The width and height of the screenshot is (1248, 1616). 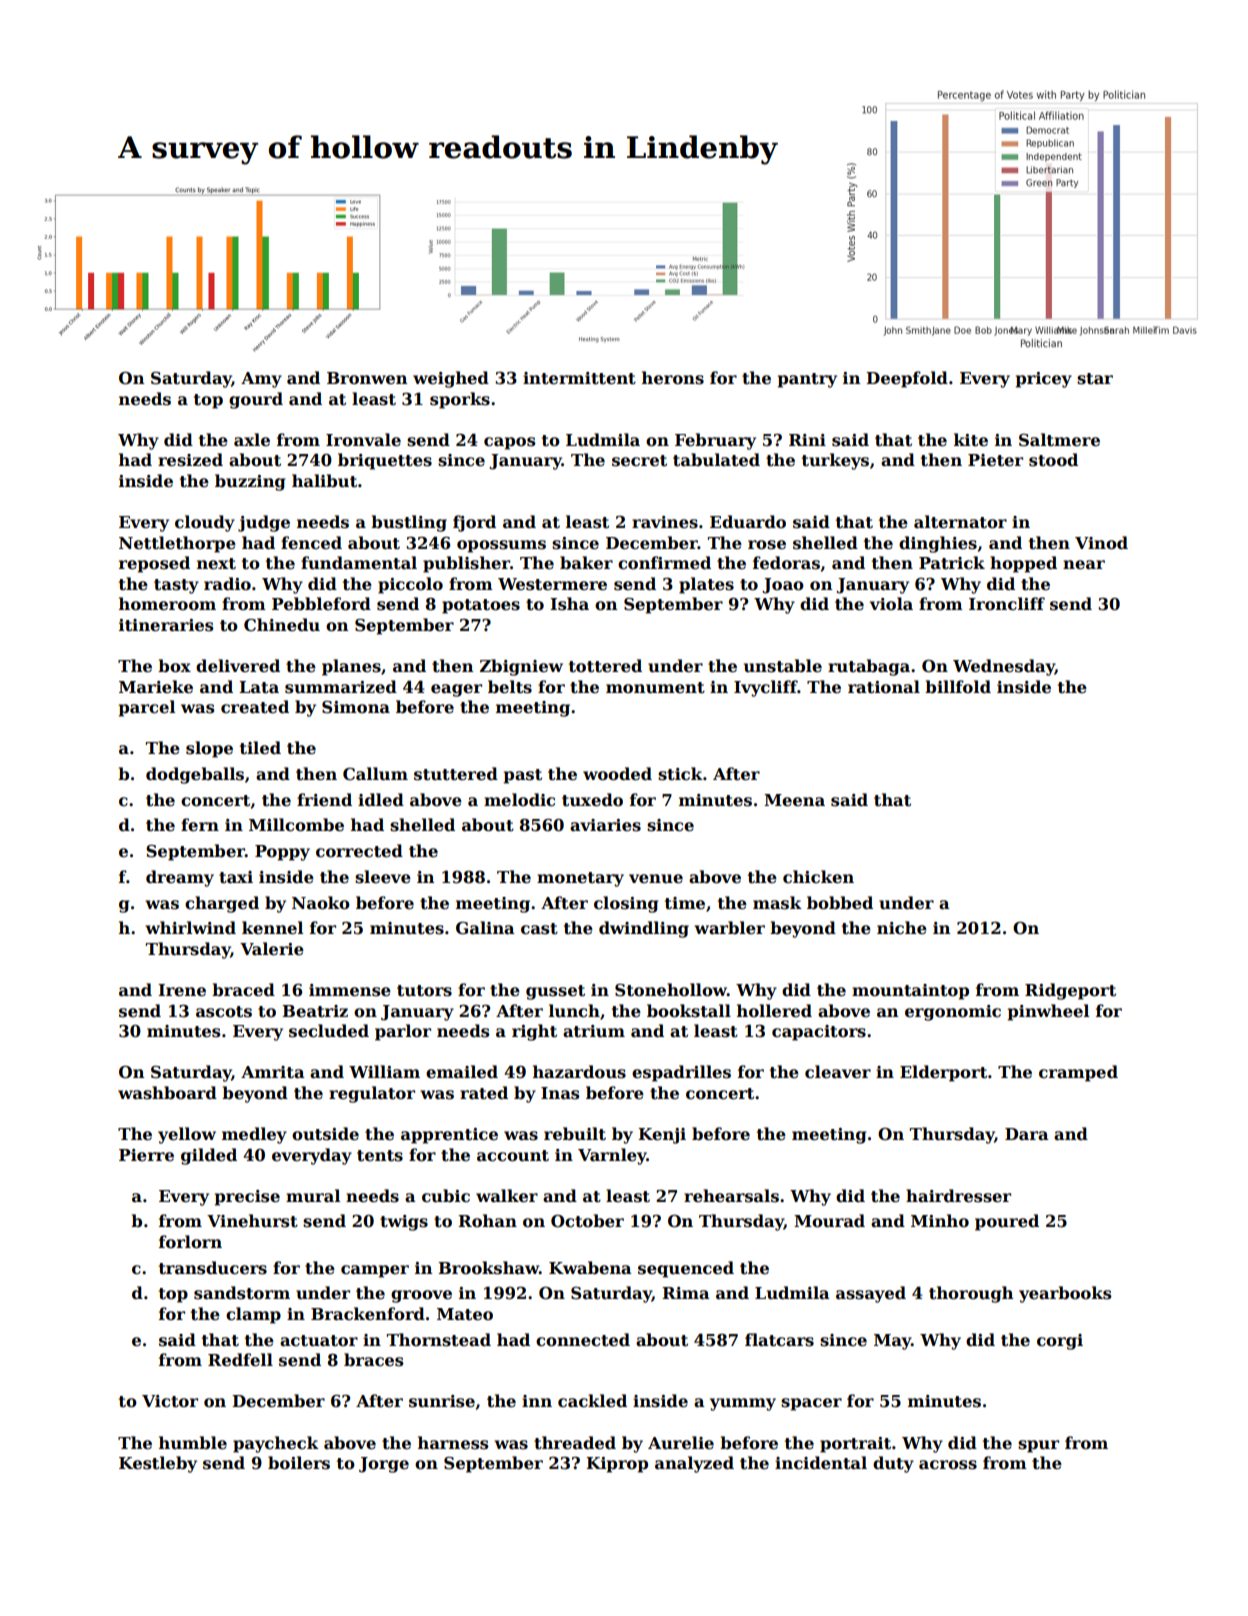 What do you see at coordinates (617, 1465) in the screenshot?
I see `Kiprop` at bounding box center [617, 1465].
